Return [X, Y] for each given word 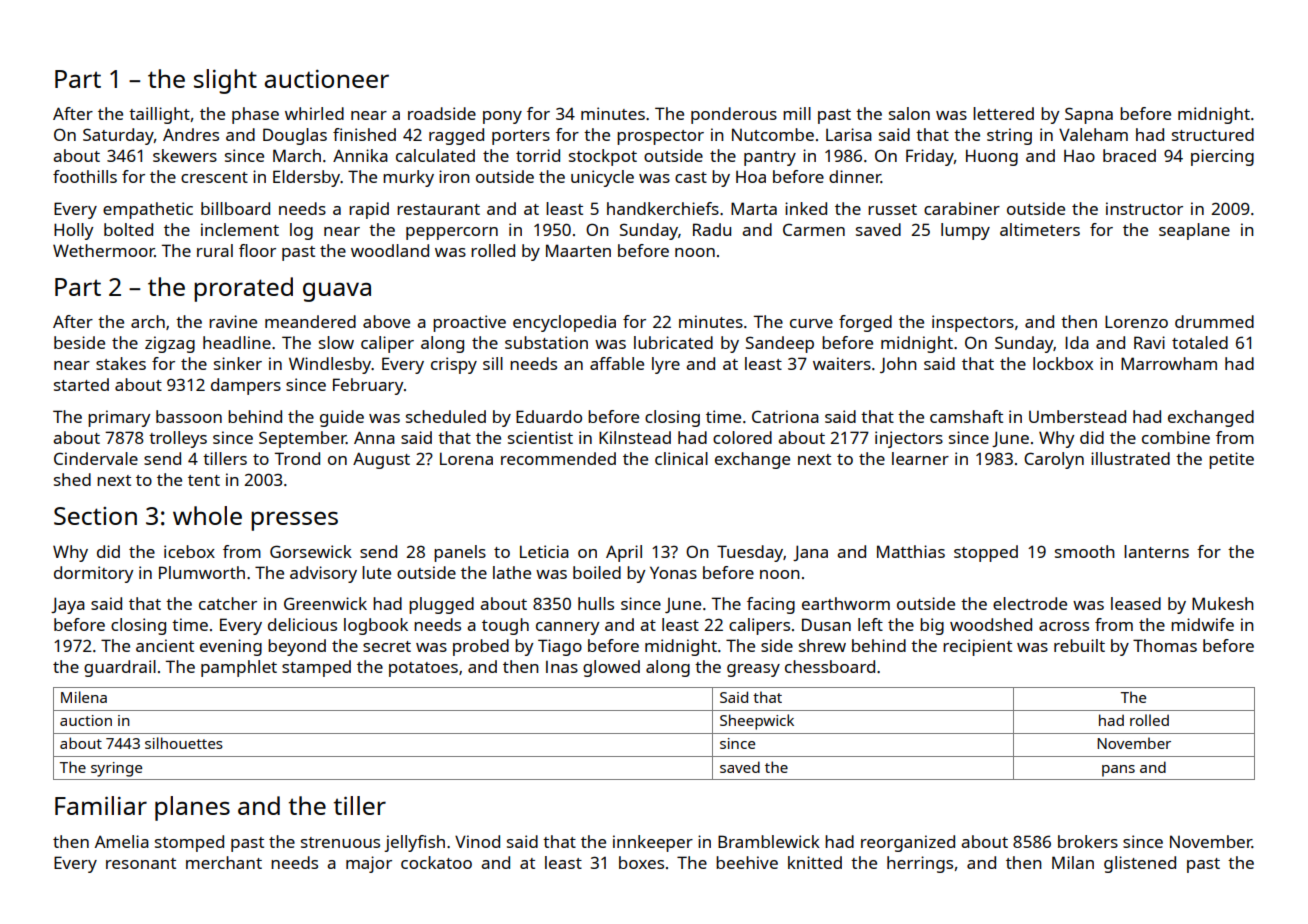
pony [502, 117]
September [302, 439]
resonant [141, 863]
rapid [369, 210]
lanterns [1156, 551]
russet [892, 209]
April [624, 553]
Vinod [477, 841]
